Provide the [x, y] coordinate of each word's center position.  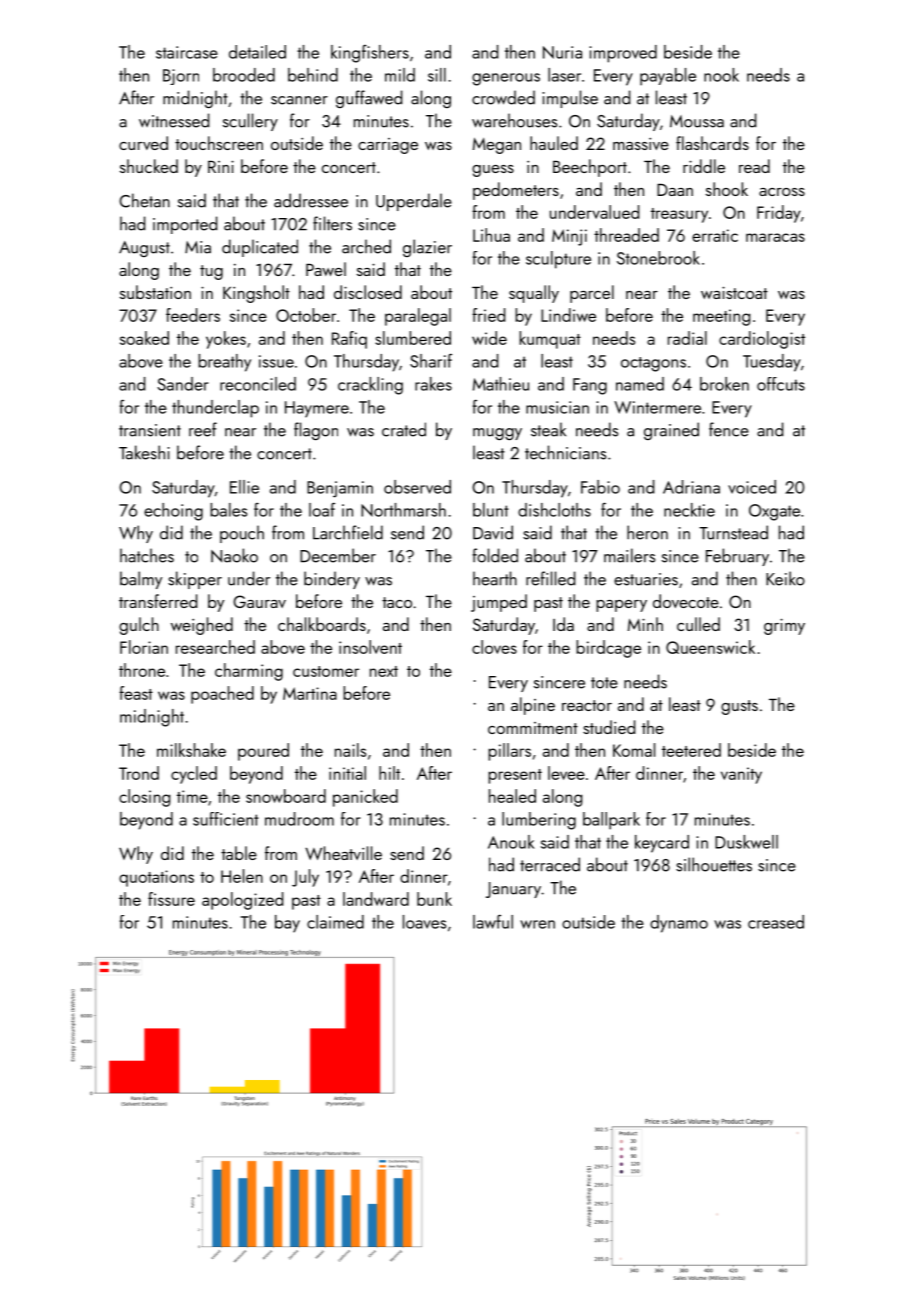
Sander [182, 384]
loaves [424, 922]
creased [776, 922]
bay [287, 924]
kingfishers [370, 54]
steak [548, 429]
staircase [187, 52]
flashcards [712, 143]
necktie [689, 510]
